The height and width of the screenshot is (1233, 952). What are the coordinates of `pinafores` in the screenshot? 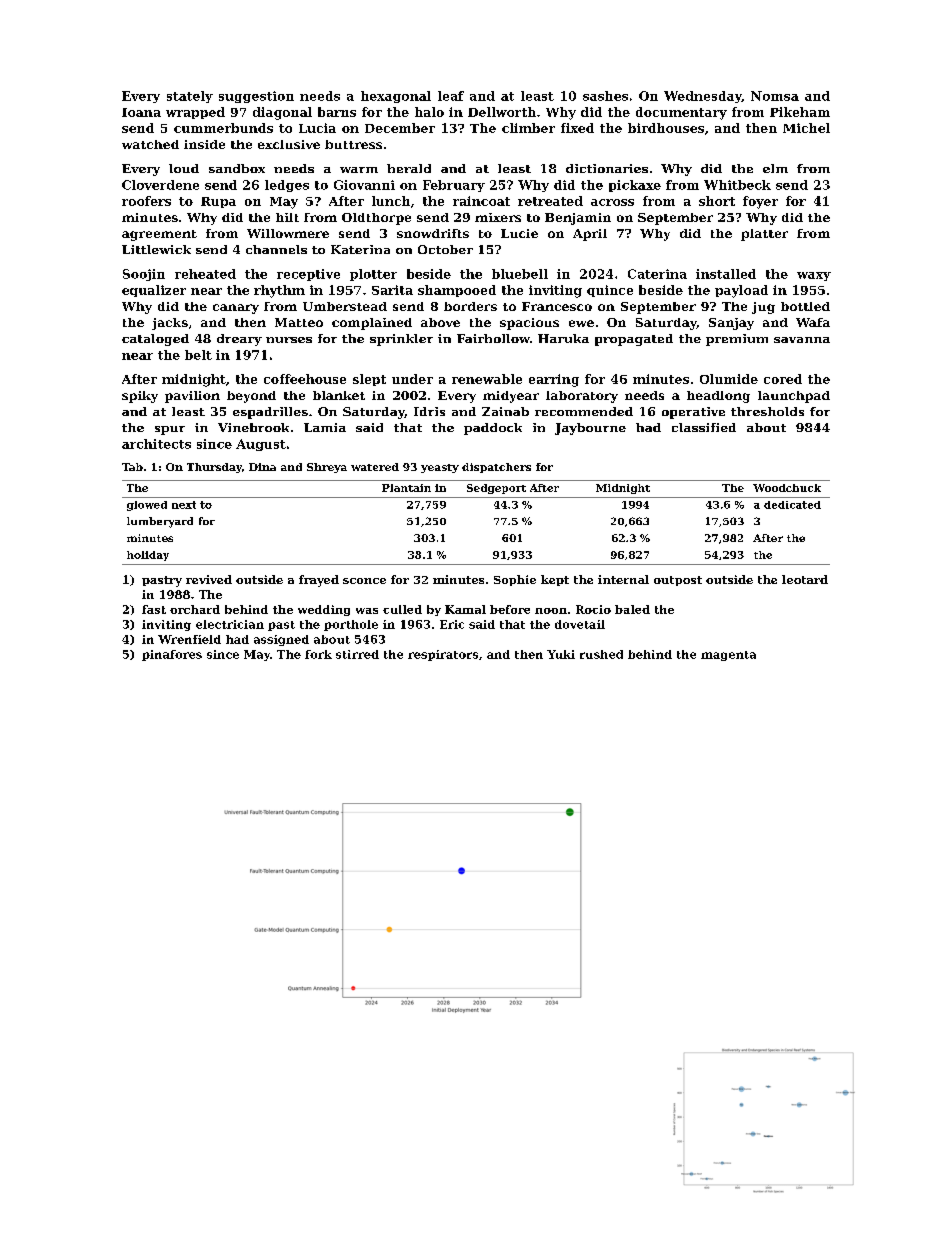 It's located at (172, 655).
